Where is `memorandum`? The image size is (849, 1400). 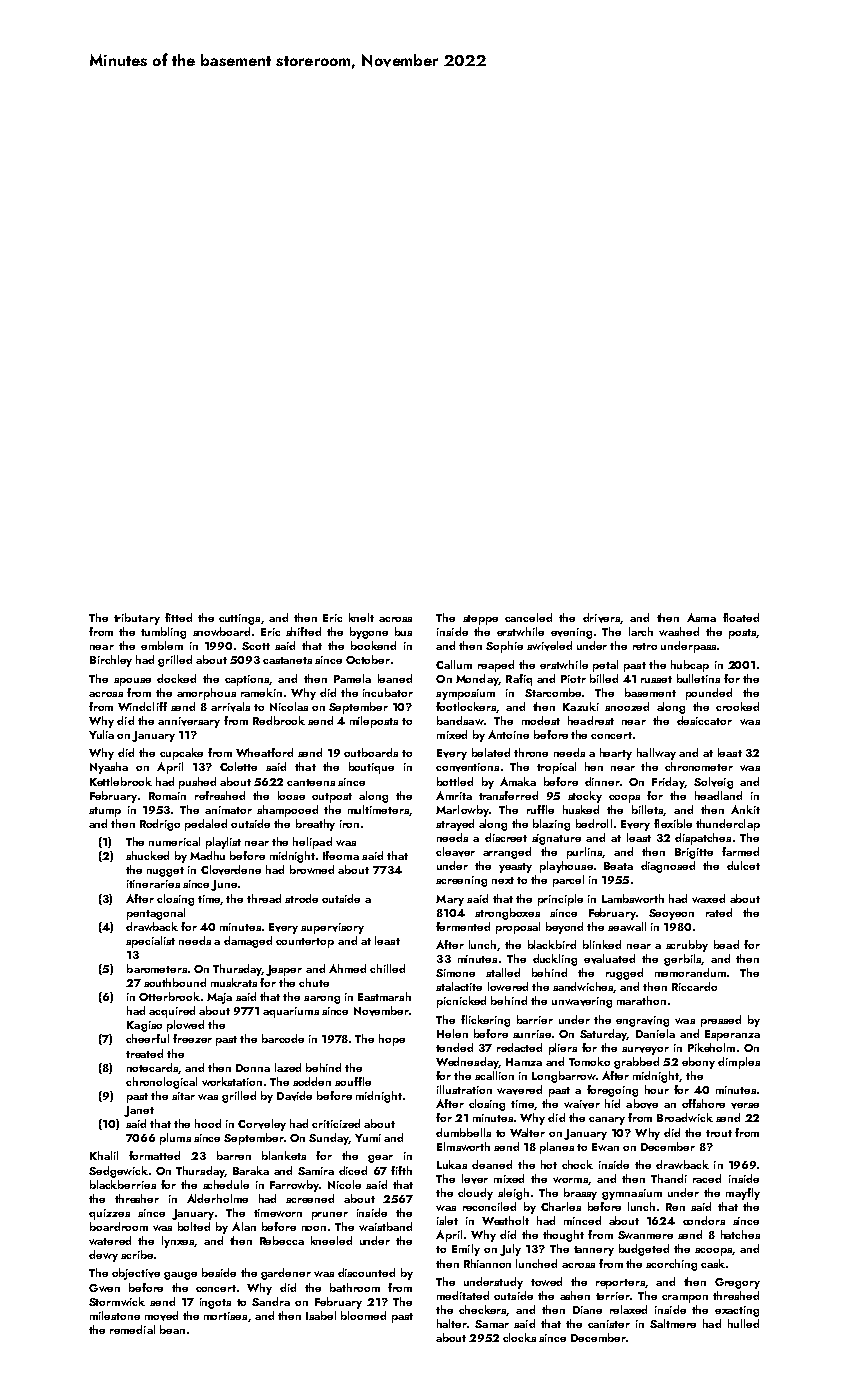 memorandum is located at coordinates (690, 972).
